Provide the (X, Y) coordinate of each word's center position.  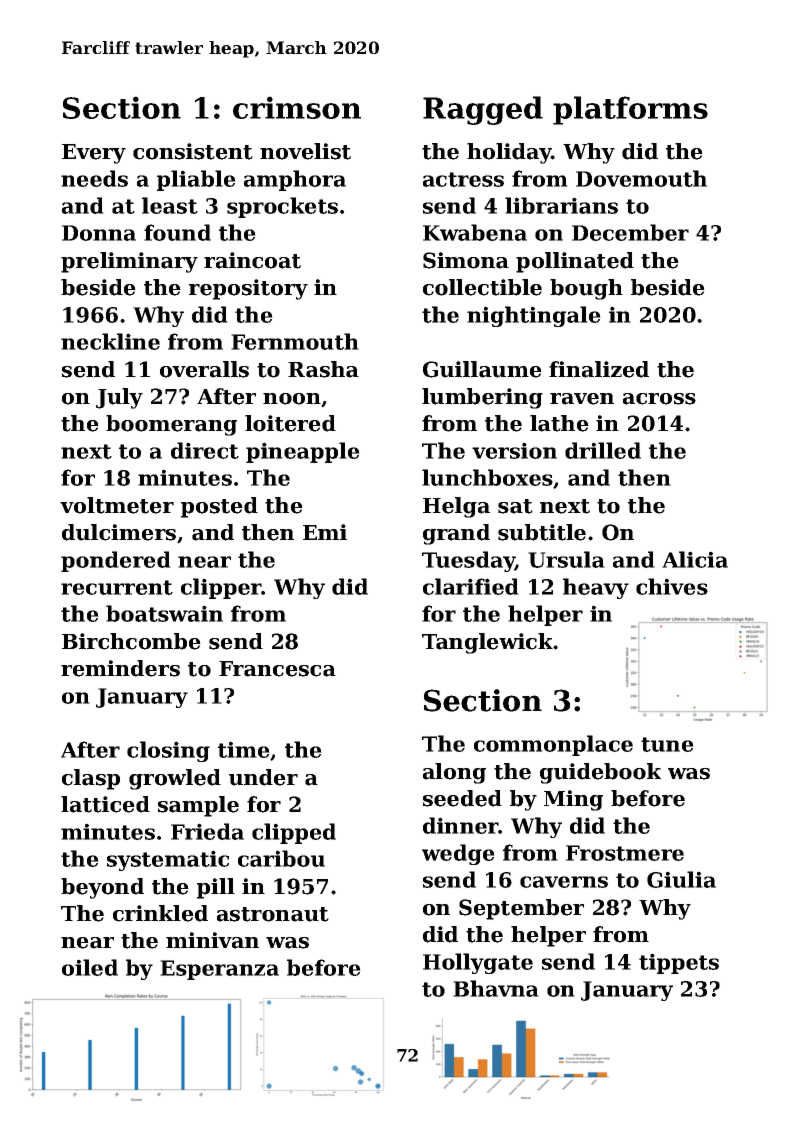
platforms (630, 110)
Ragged (483, 110)
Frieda (207, 831)
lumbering (482, 398)
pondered (116, 561)
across (659, 399)
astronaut (273, 914)
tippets (679, 963)
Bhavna (496, 988)
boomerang (171, 425)
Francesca (277, 669)
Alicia (695, 559)
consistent (193, 151)
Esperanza (219, 970)
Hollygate (478, 963)
